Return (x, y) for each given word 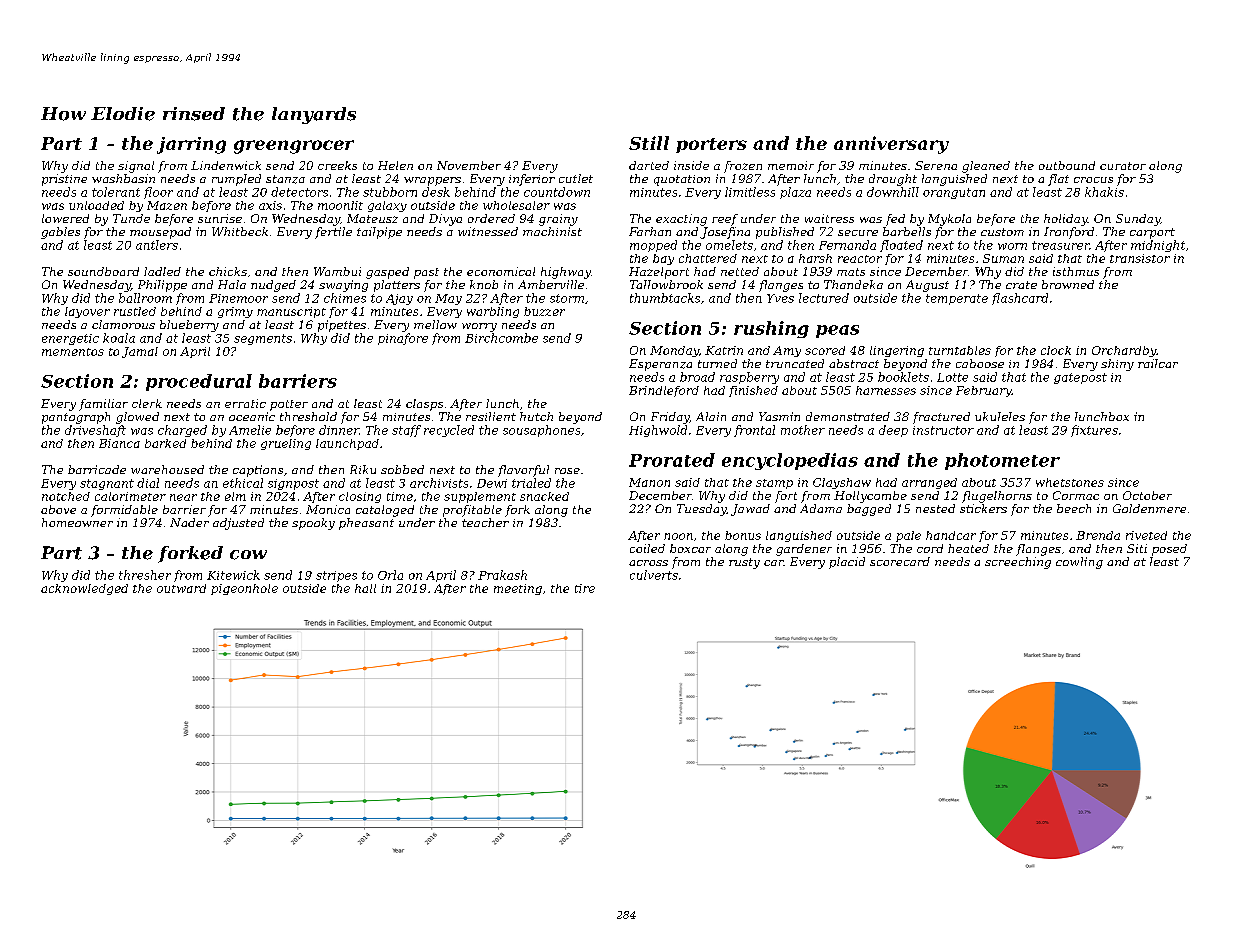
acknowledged (84, 589)
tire (585, 588)
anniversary (891, 145)
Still (649, 143)
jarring (191, 145)
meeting (518, 589)
